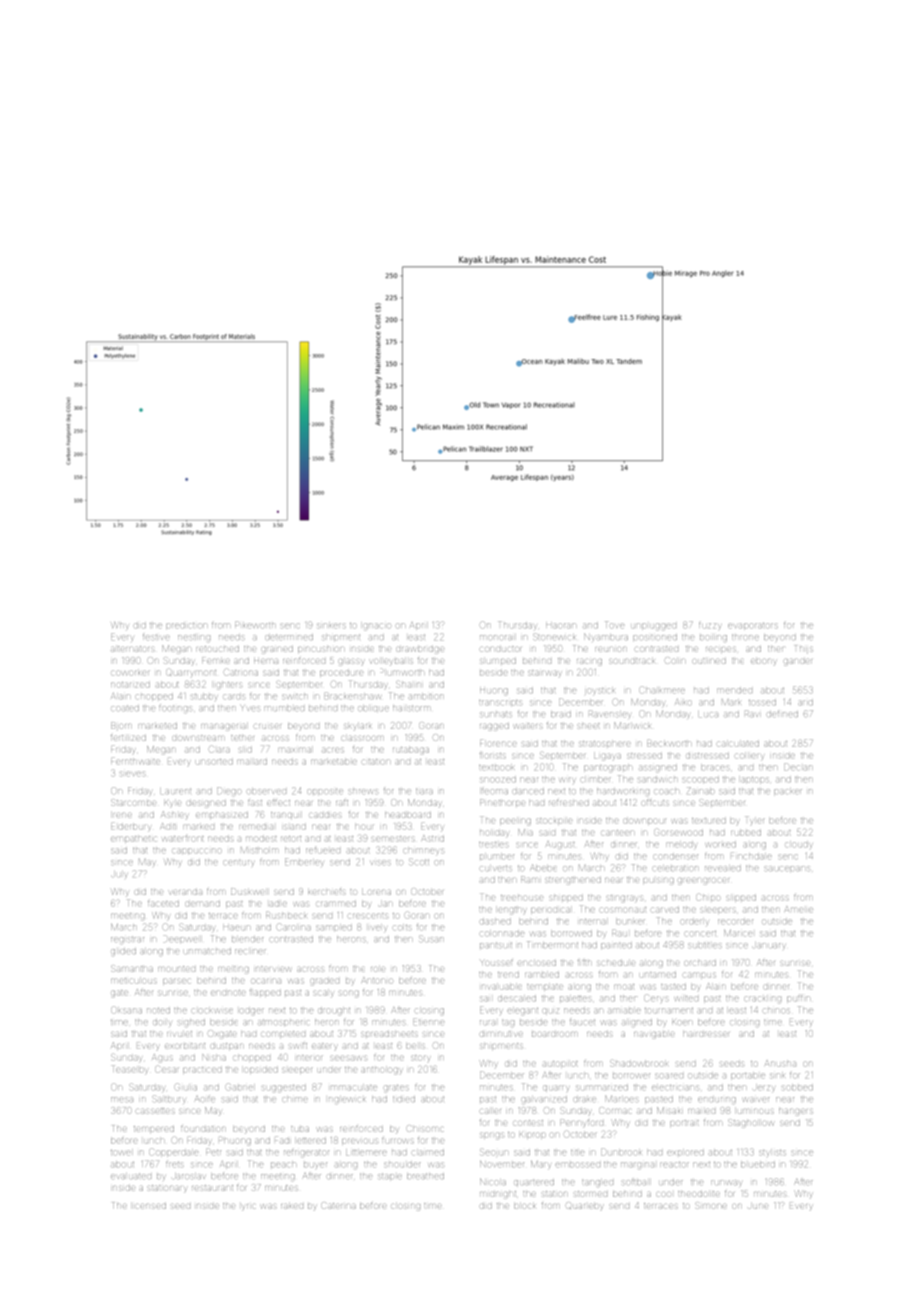 Image resolution: width=924 pixels, height=1308 pixels. What do you see at coordinates (163, 904) in the document?
I see `faceted` at bounding box center [163, 904].
